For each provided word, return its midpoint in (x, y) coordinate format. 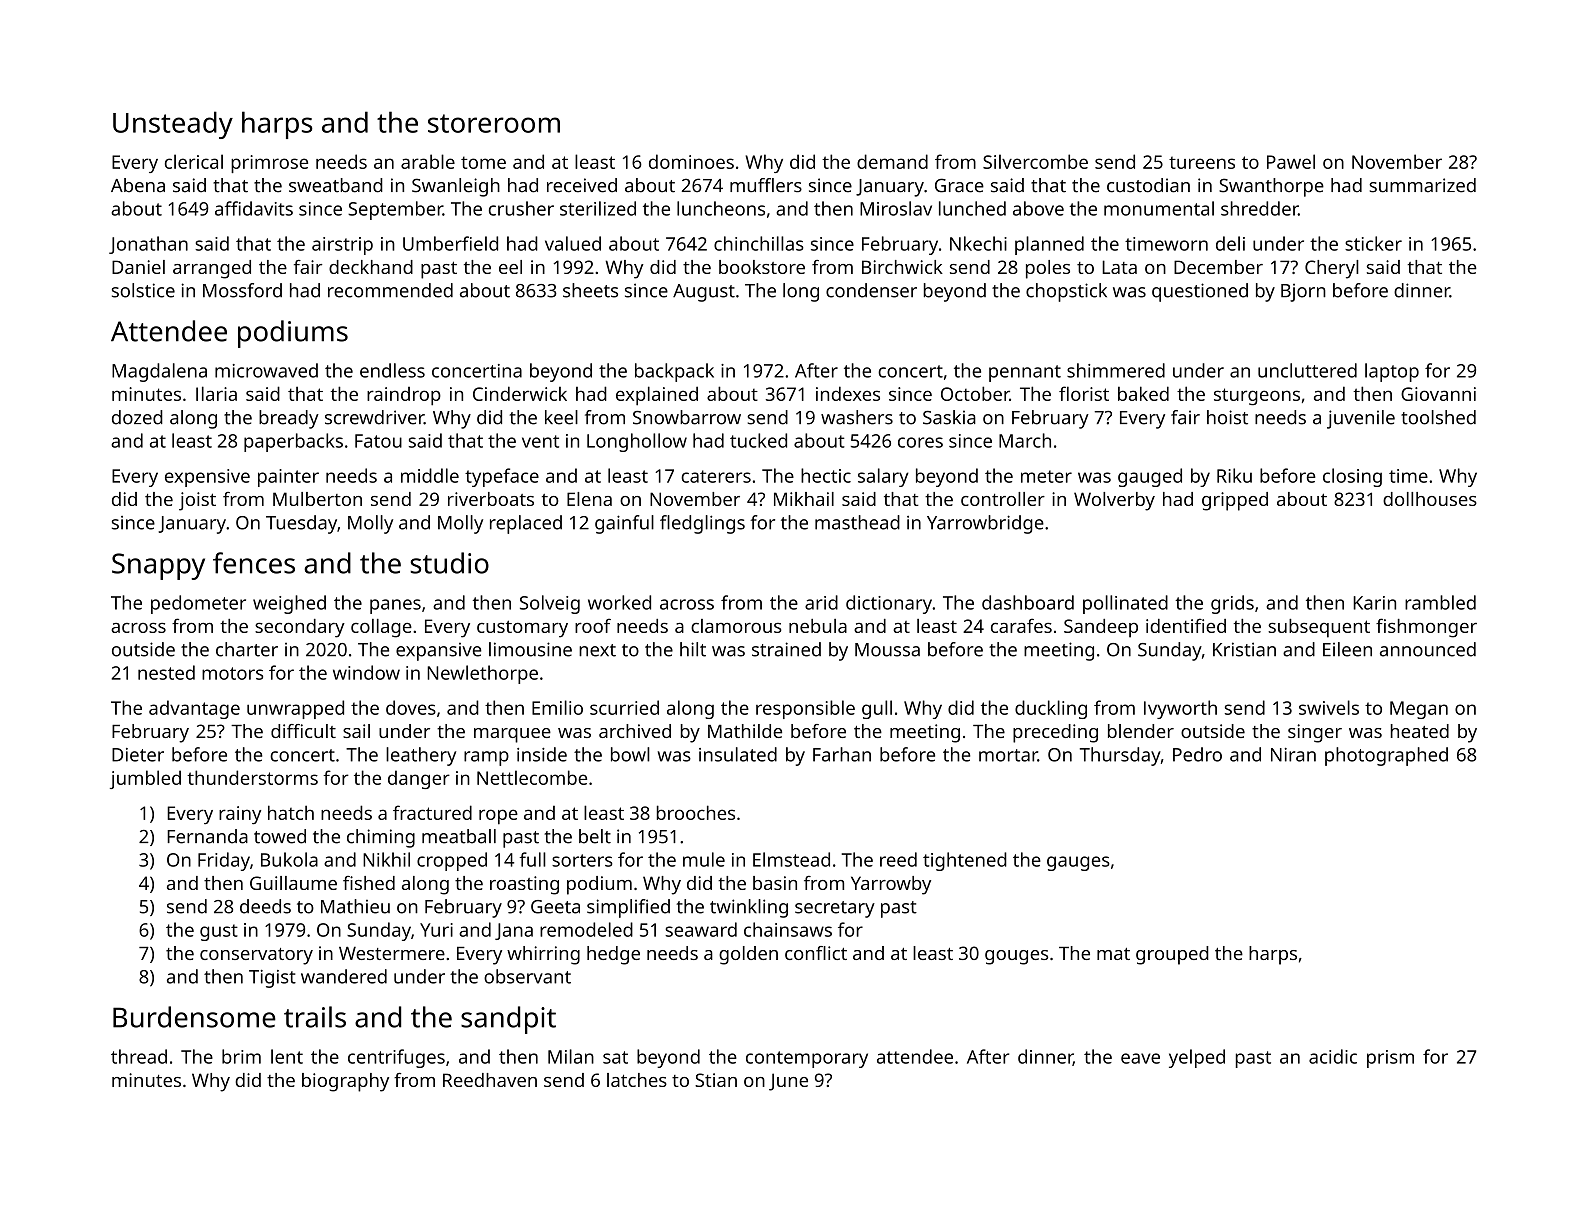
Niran (1293, 755)
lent (287, 1056)
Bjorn (1303, 293)
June (788, 1082)
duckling (1051, 709)
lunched (972, 208)
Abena (138, 185)
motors (232, 673)
